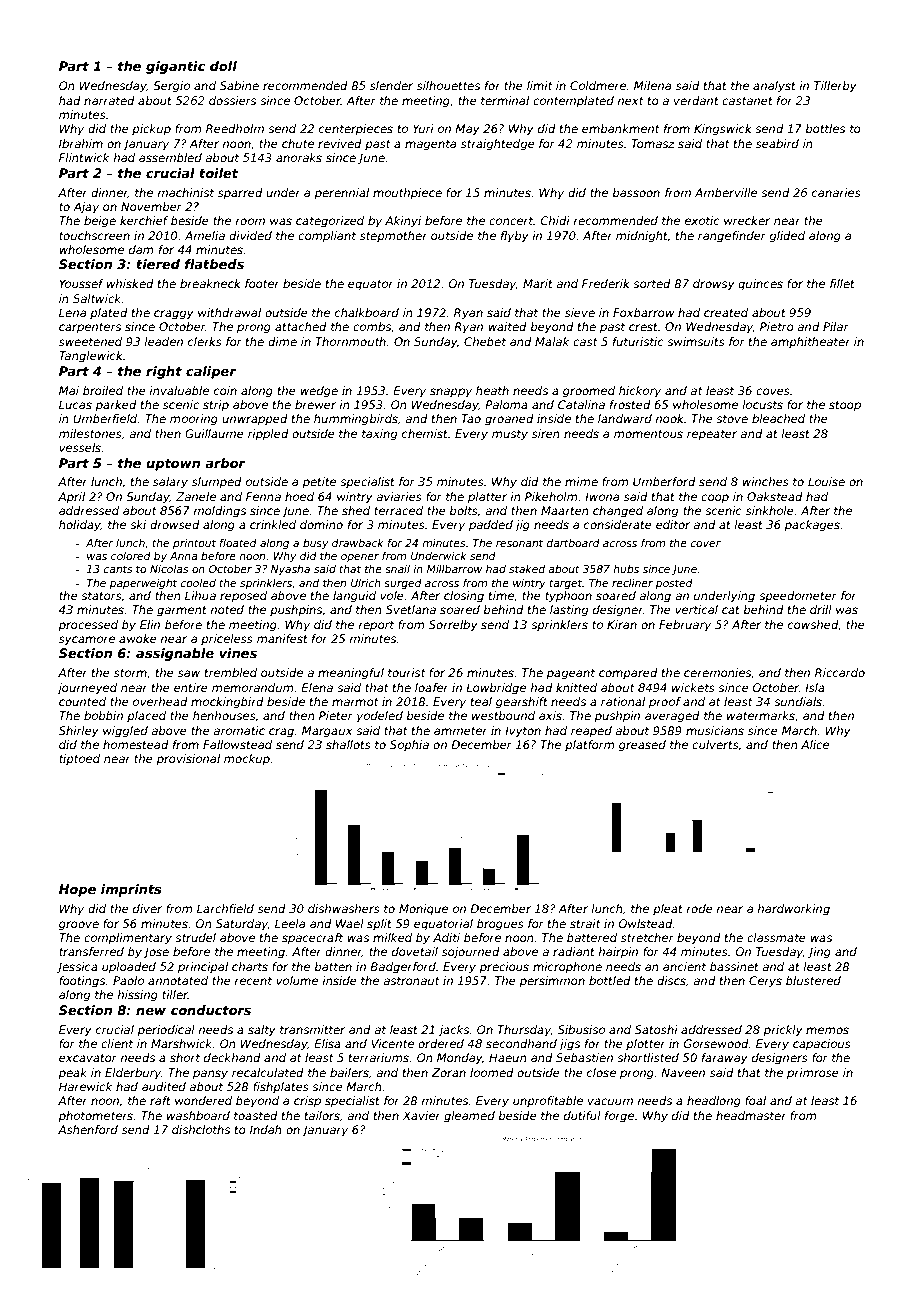  Describe the element at coordinates (109, 100) in the page. I see `narrated` at that location.
